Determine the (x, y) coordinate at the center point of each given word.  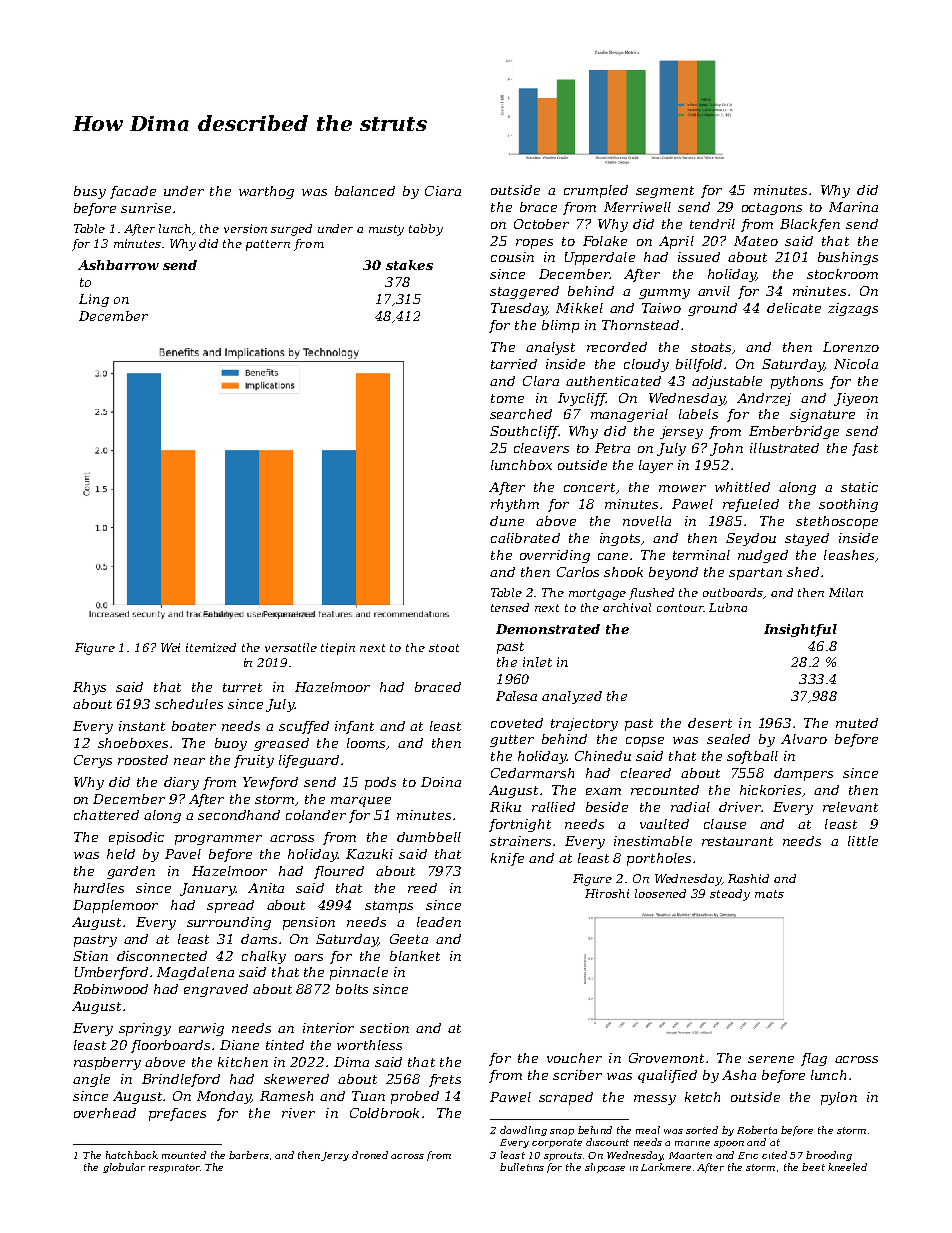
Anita (266, 888)
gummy (664, 294)
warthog (266, 192)
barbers (249, 1155)
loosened (660, 893)
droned (370, 1155)
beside (607, 807)
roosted (143, 760)
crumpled (596, 191)
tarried (514, 364)
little (863, 841)
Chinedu (603, 756)
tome (507, 398)
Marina (853, 207)
